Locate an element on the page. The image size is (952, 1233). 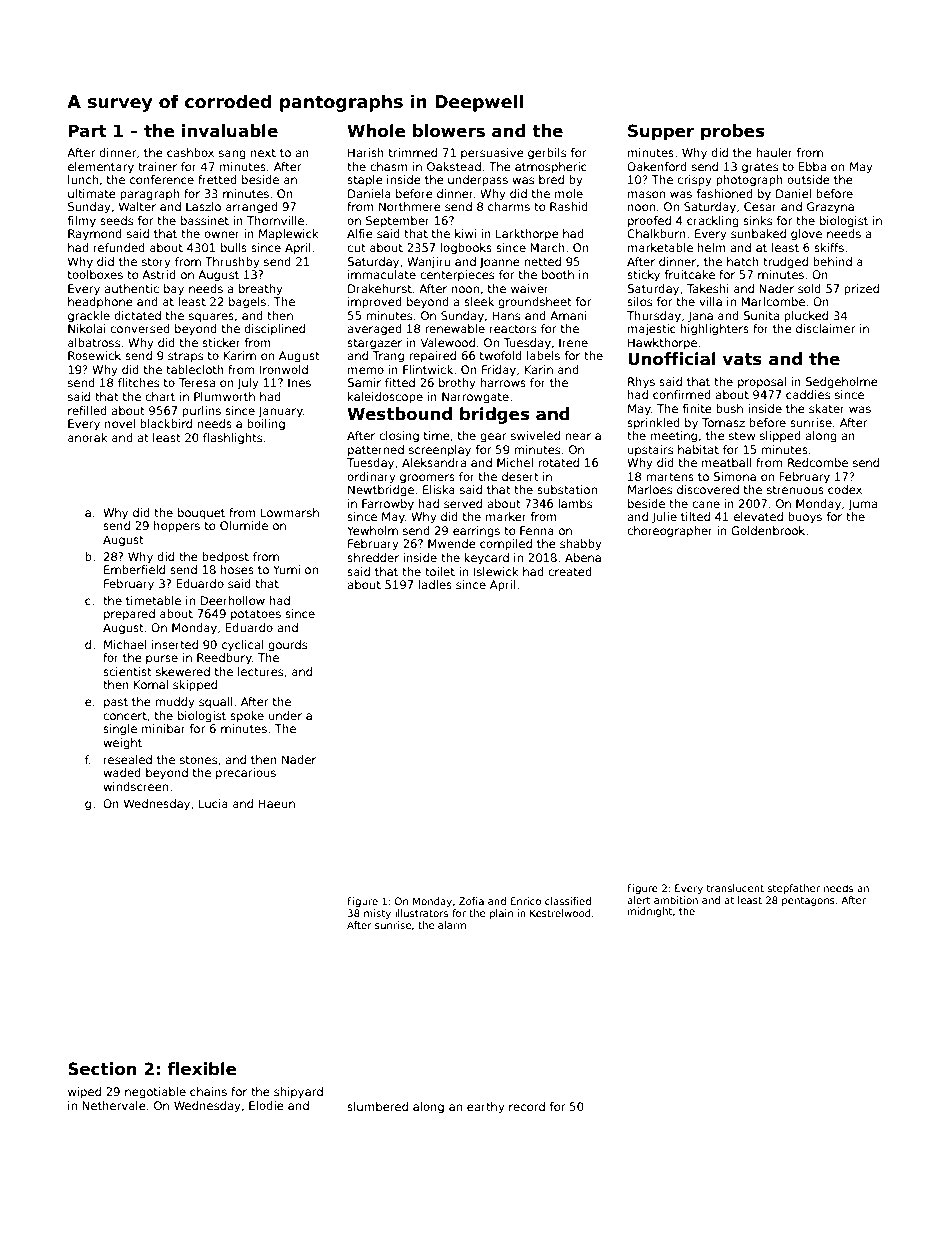
invaluable is located at coordinates (230, 131).
